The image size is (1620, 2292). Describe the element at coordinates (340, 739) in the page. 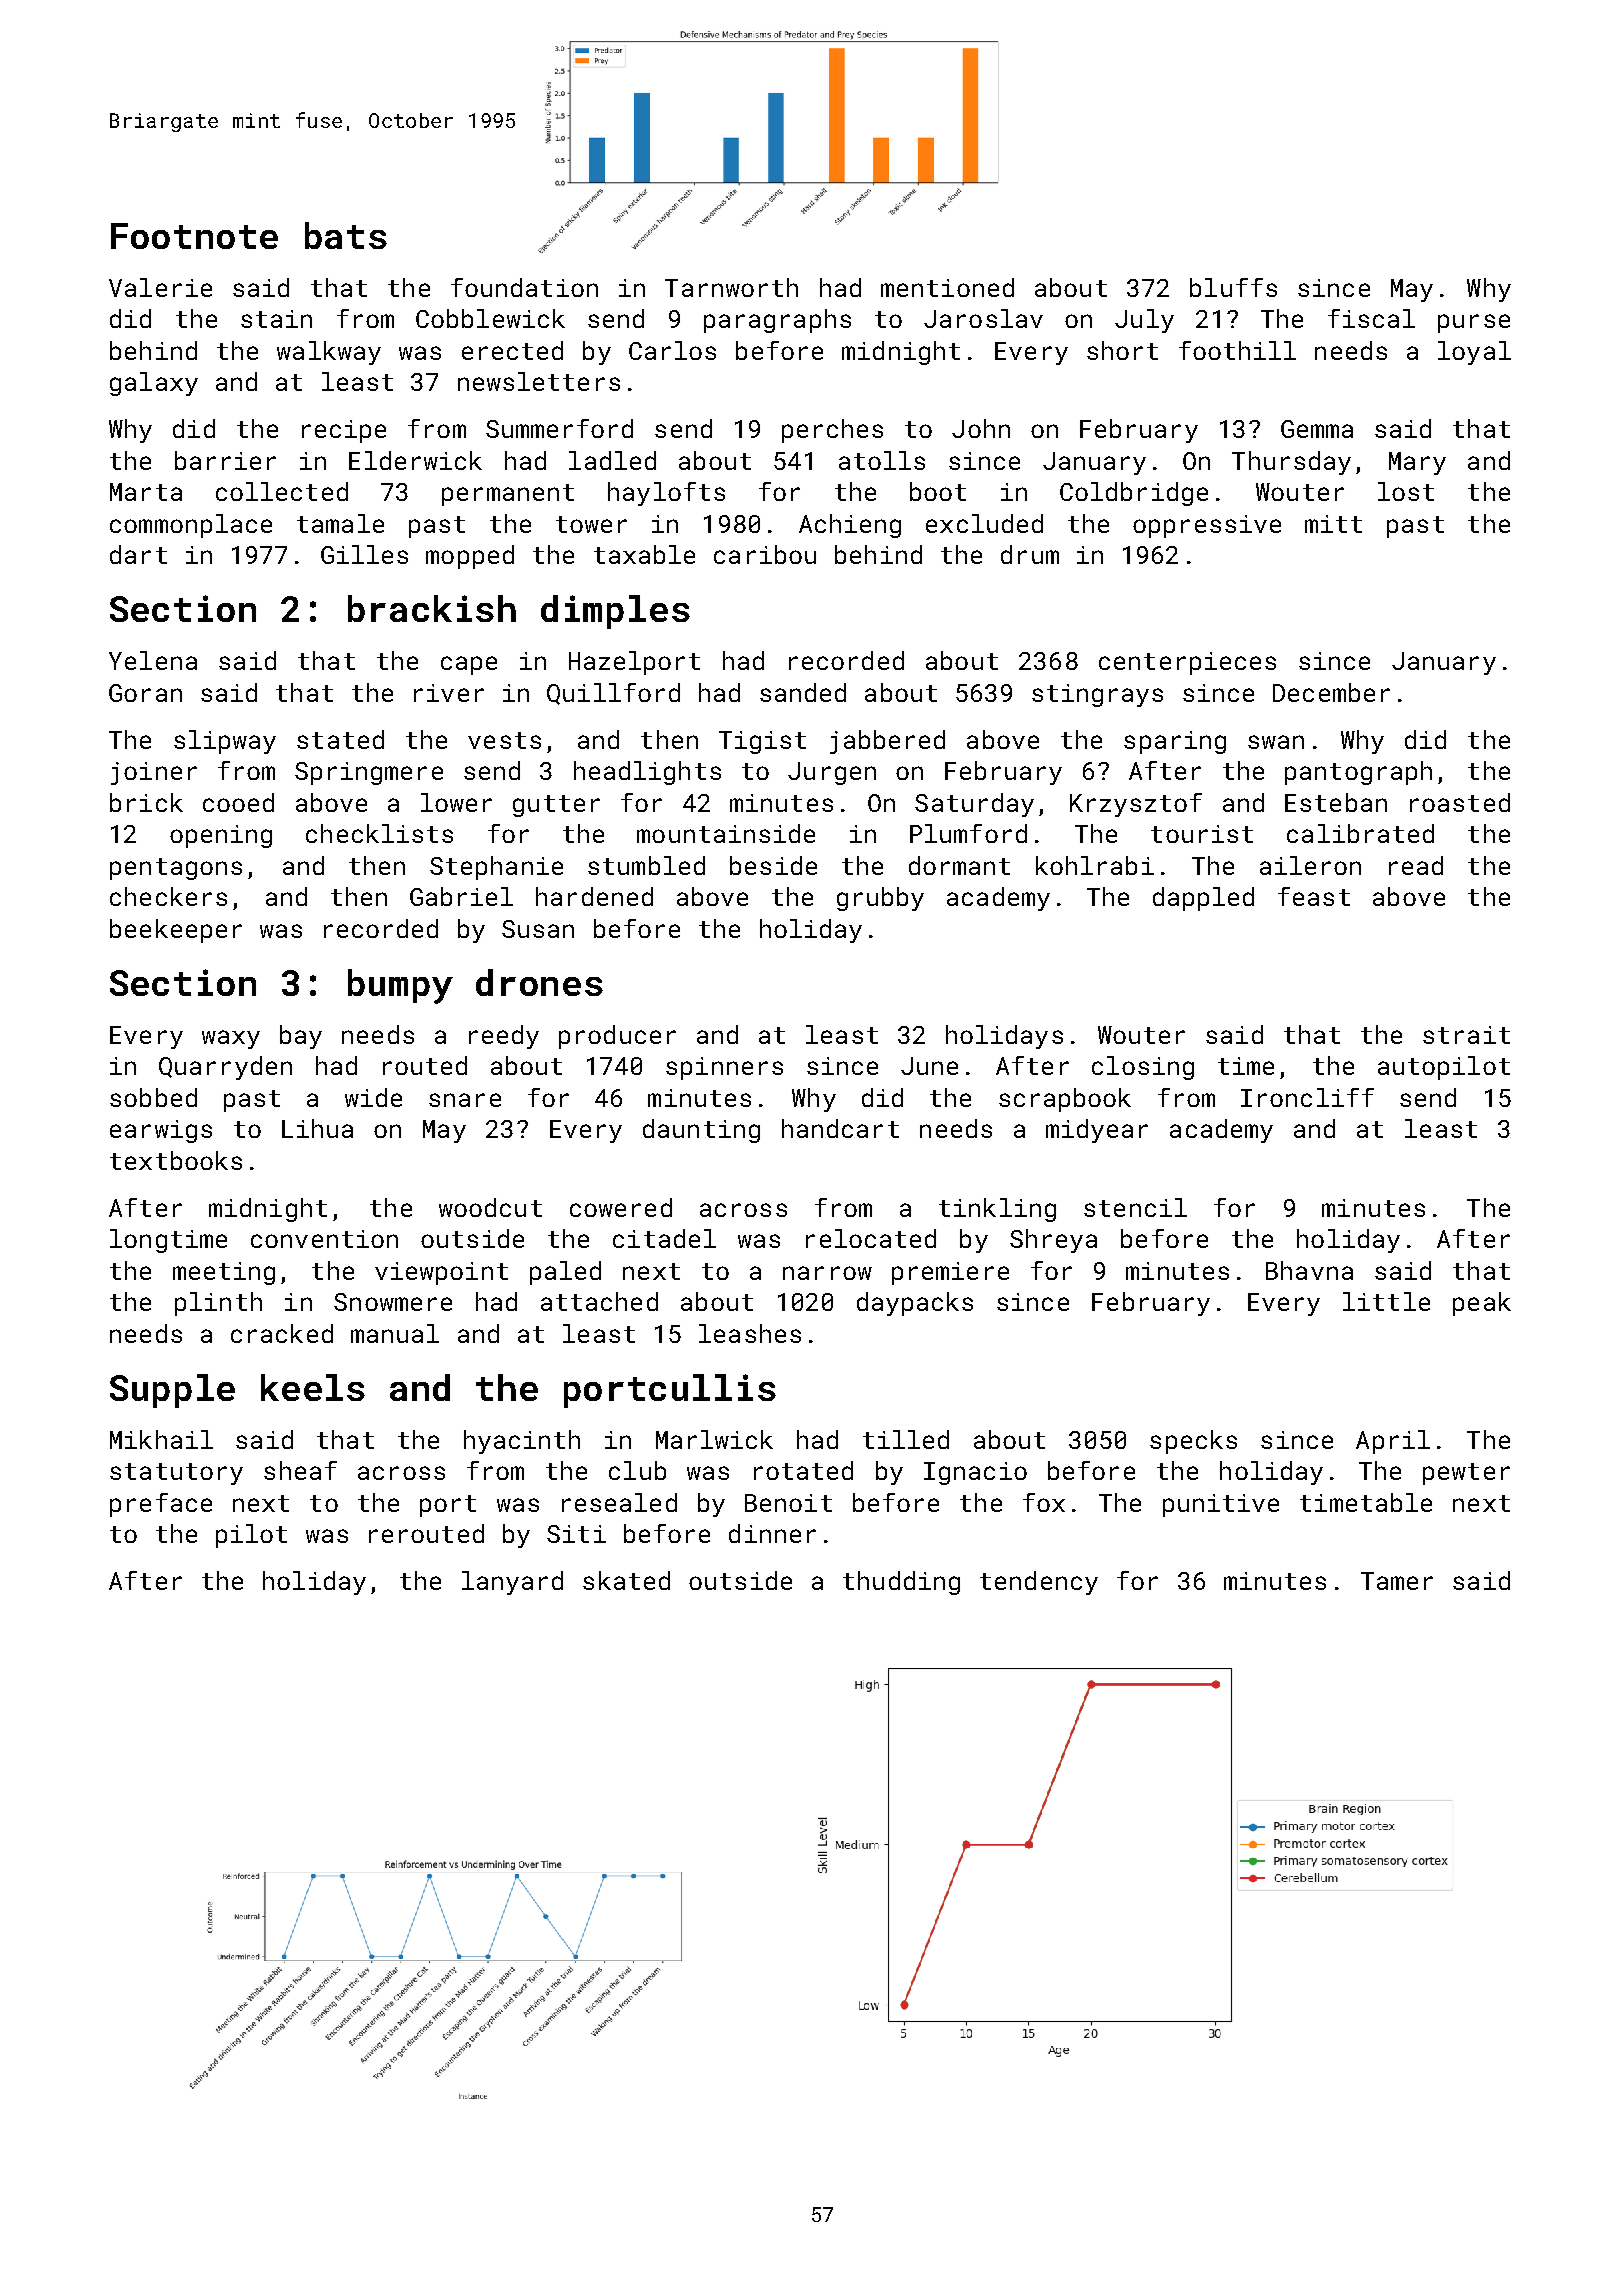

I see `stated` at that location.
